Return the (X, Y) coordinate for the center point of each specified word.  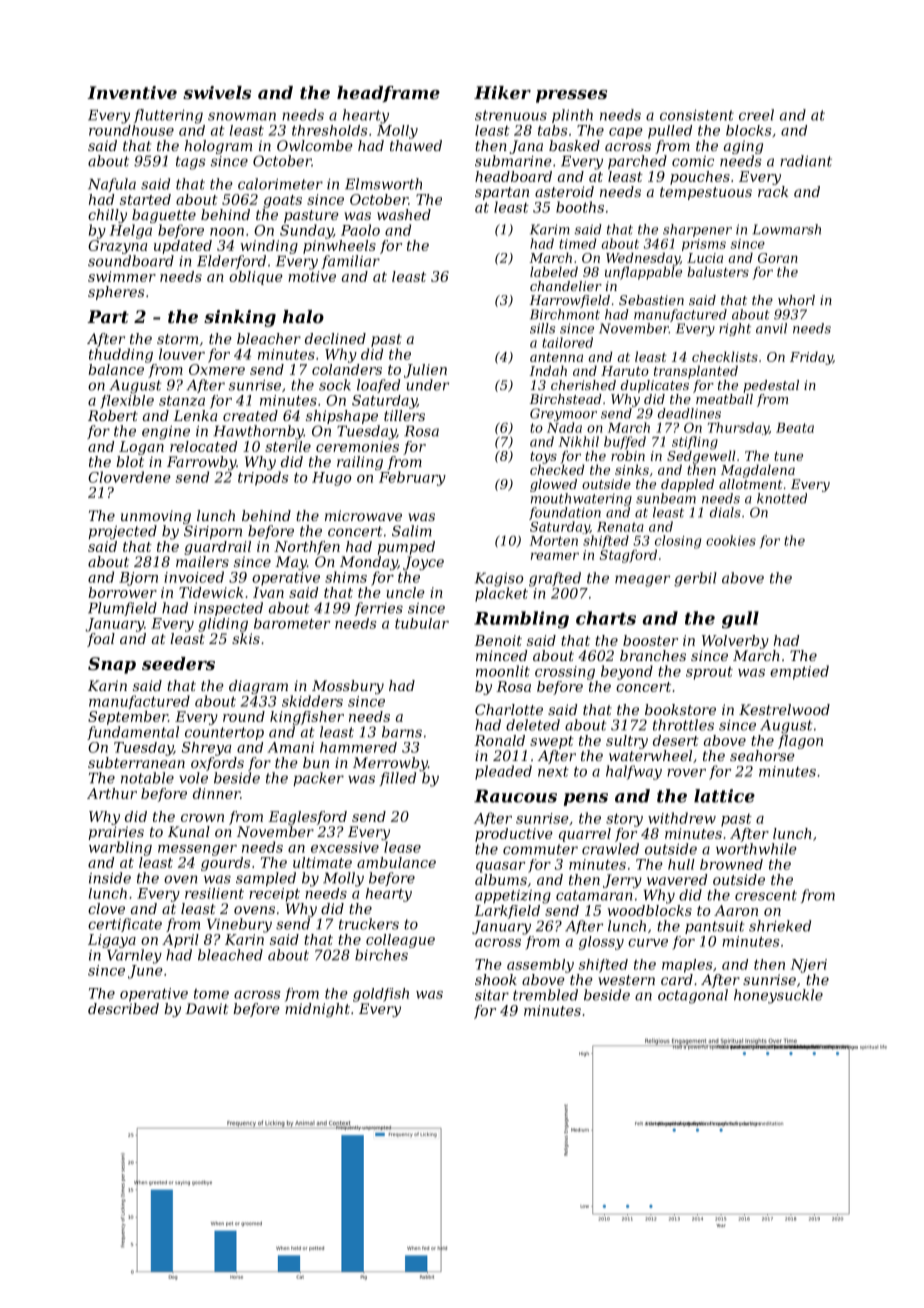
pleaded (503, 772)
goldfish (381, 995)
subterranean (136, 762)
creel (756, 115)
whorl (796, 300)
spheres (116, 293)
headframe (388, 94)
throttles (683, 725)
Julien (425, 371)
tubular (422, 623)
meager (642, 581)
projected (122, 532)
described (123, 1008)
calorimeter (280, 184)
